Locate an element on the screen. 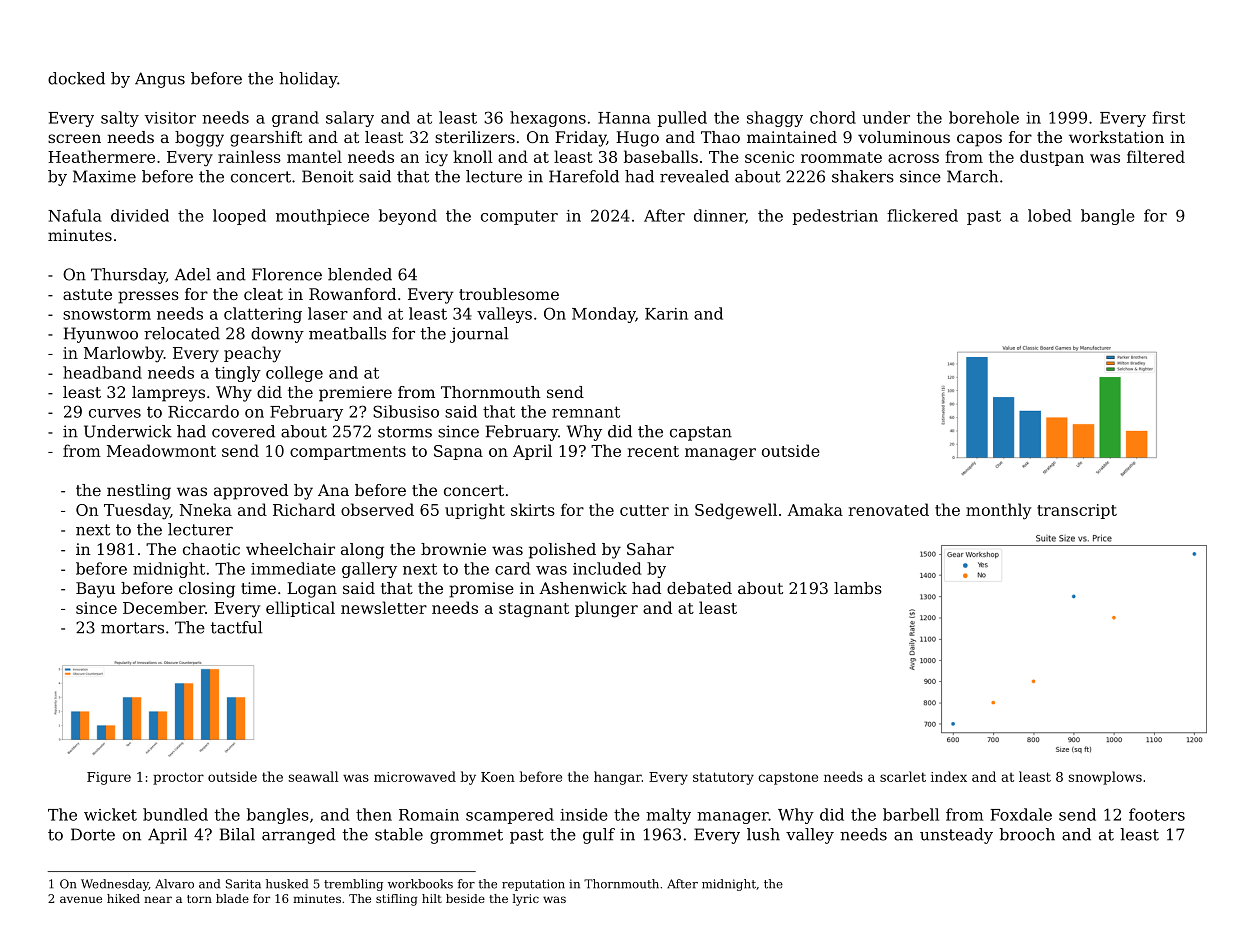 This screenshot has height=952, width=1233. Koen is located at coordinates (498, 777).
